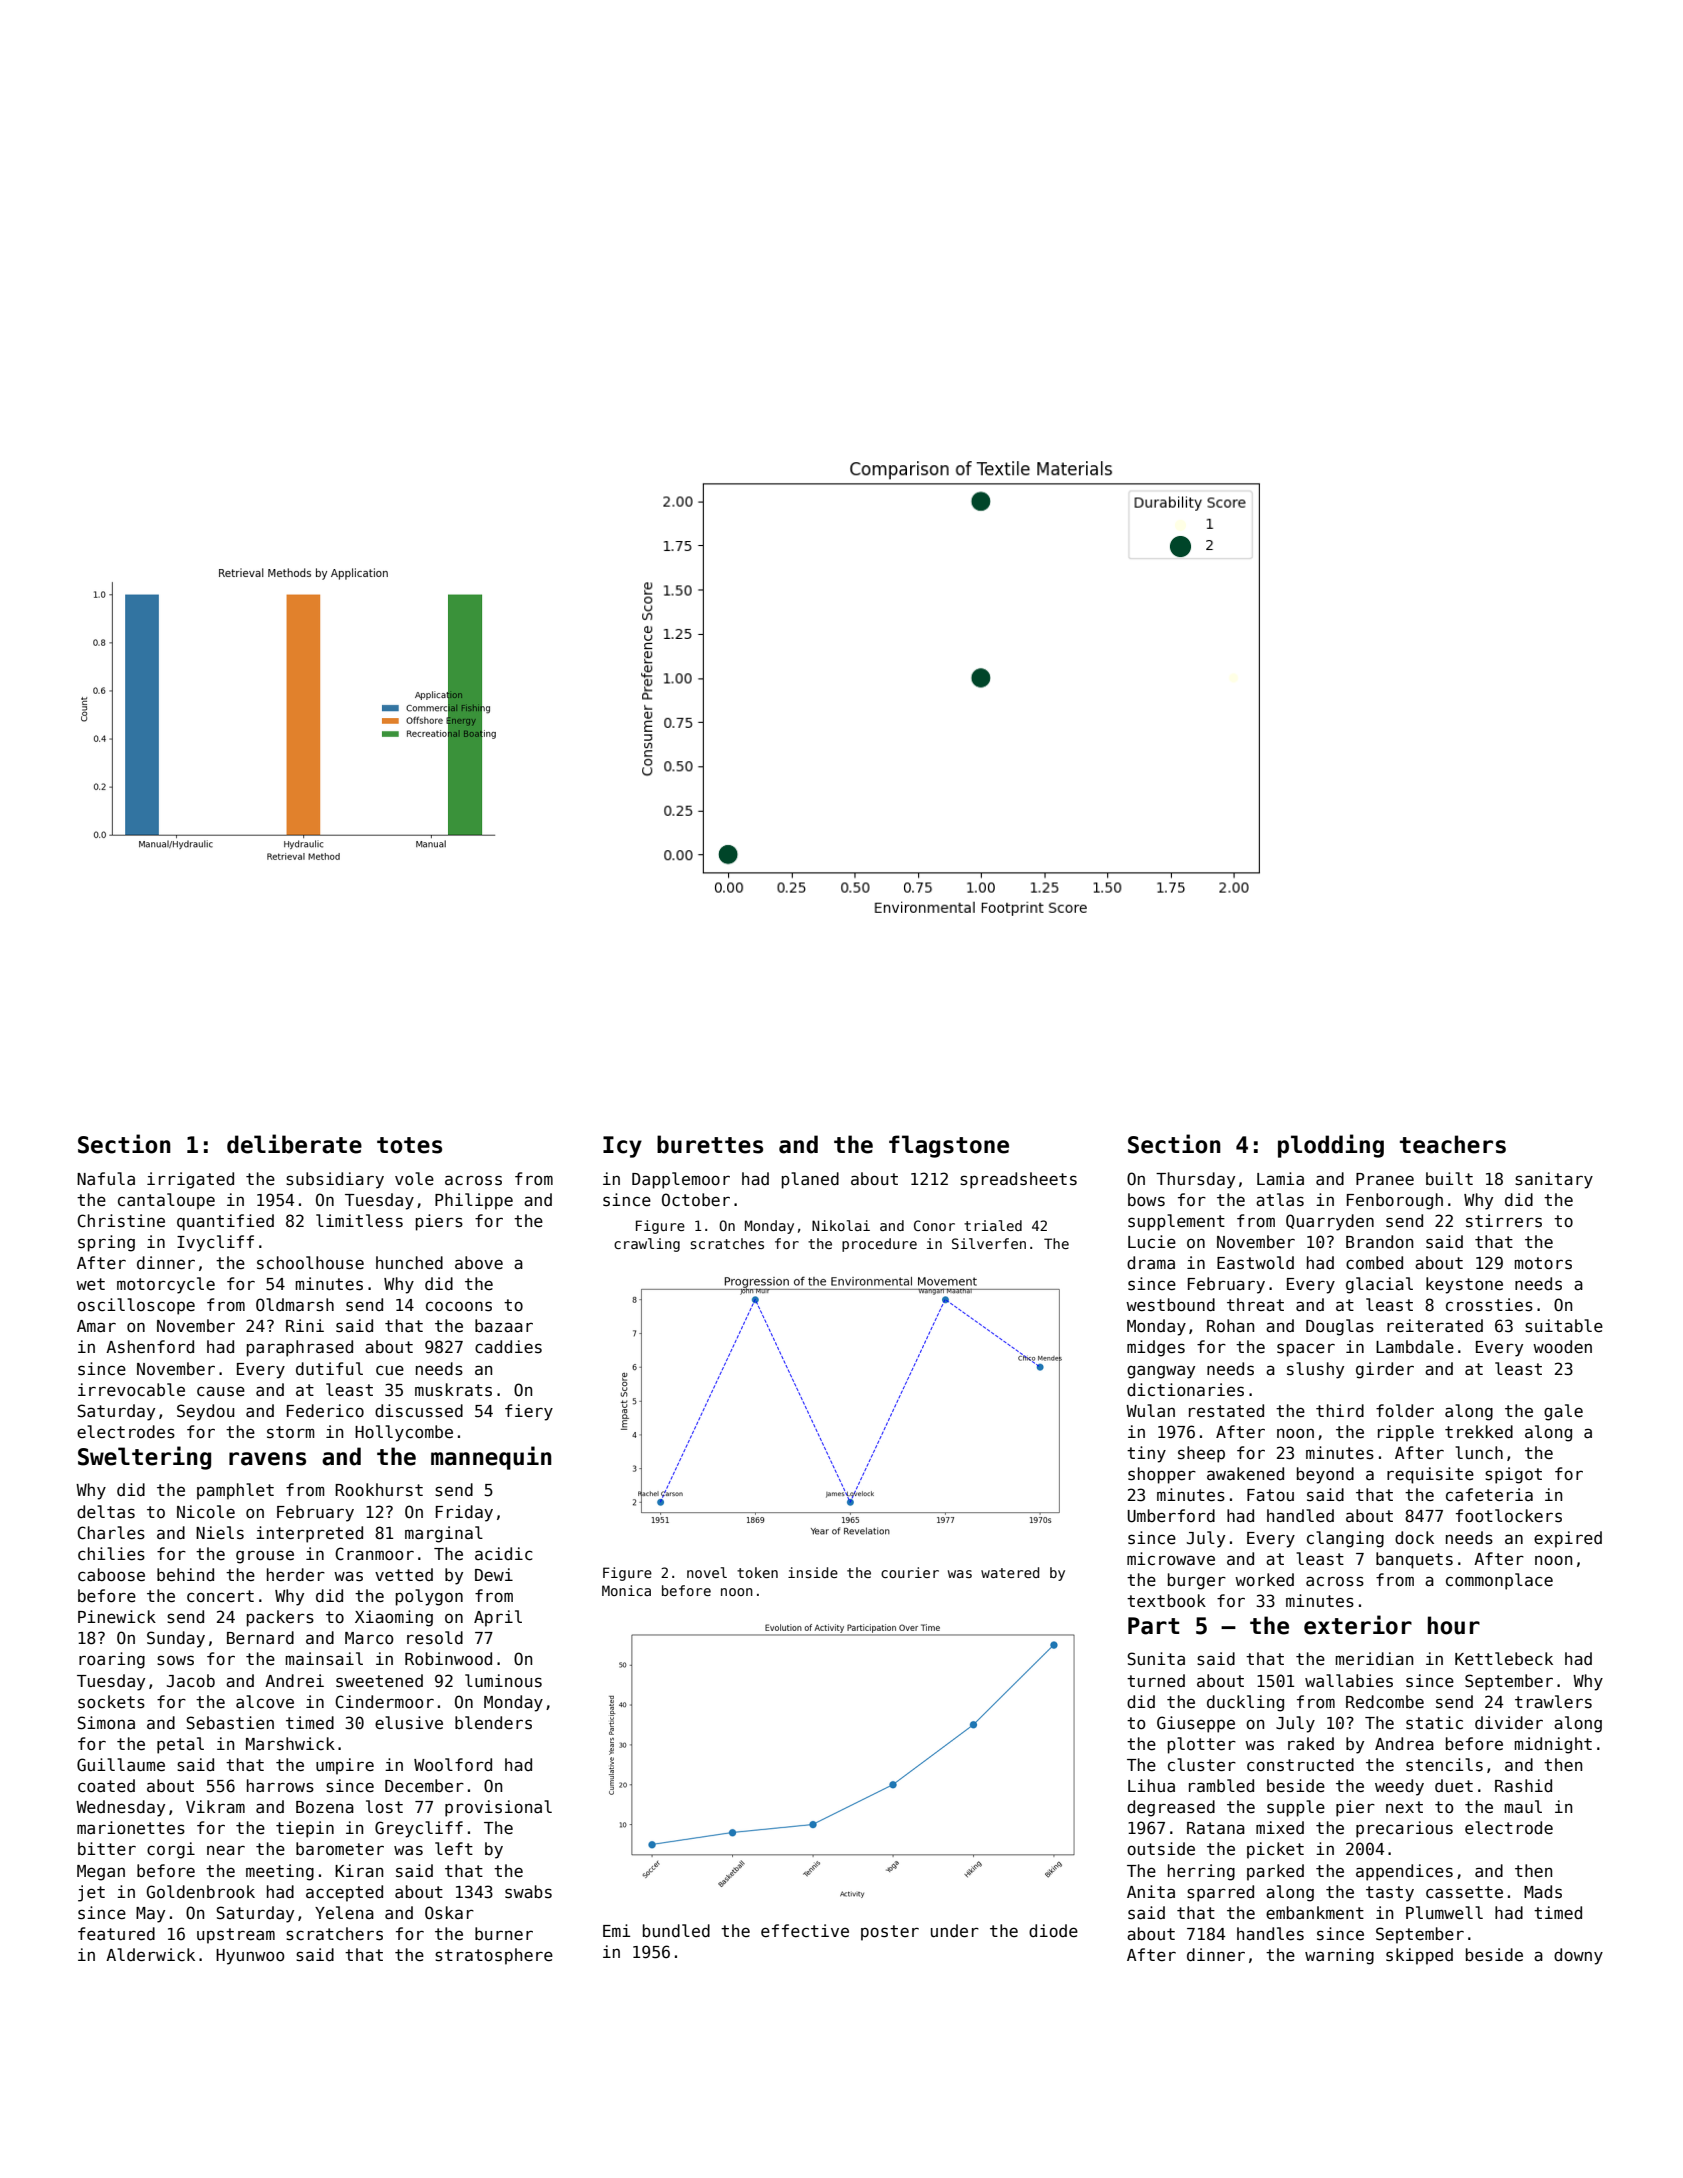 Image resolution: width=1683 pixels, height=2178 pixels. I want to click on expired, so click(1568, 1539).
